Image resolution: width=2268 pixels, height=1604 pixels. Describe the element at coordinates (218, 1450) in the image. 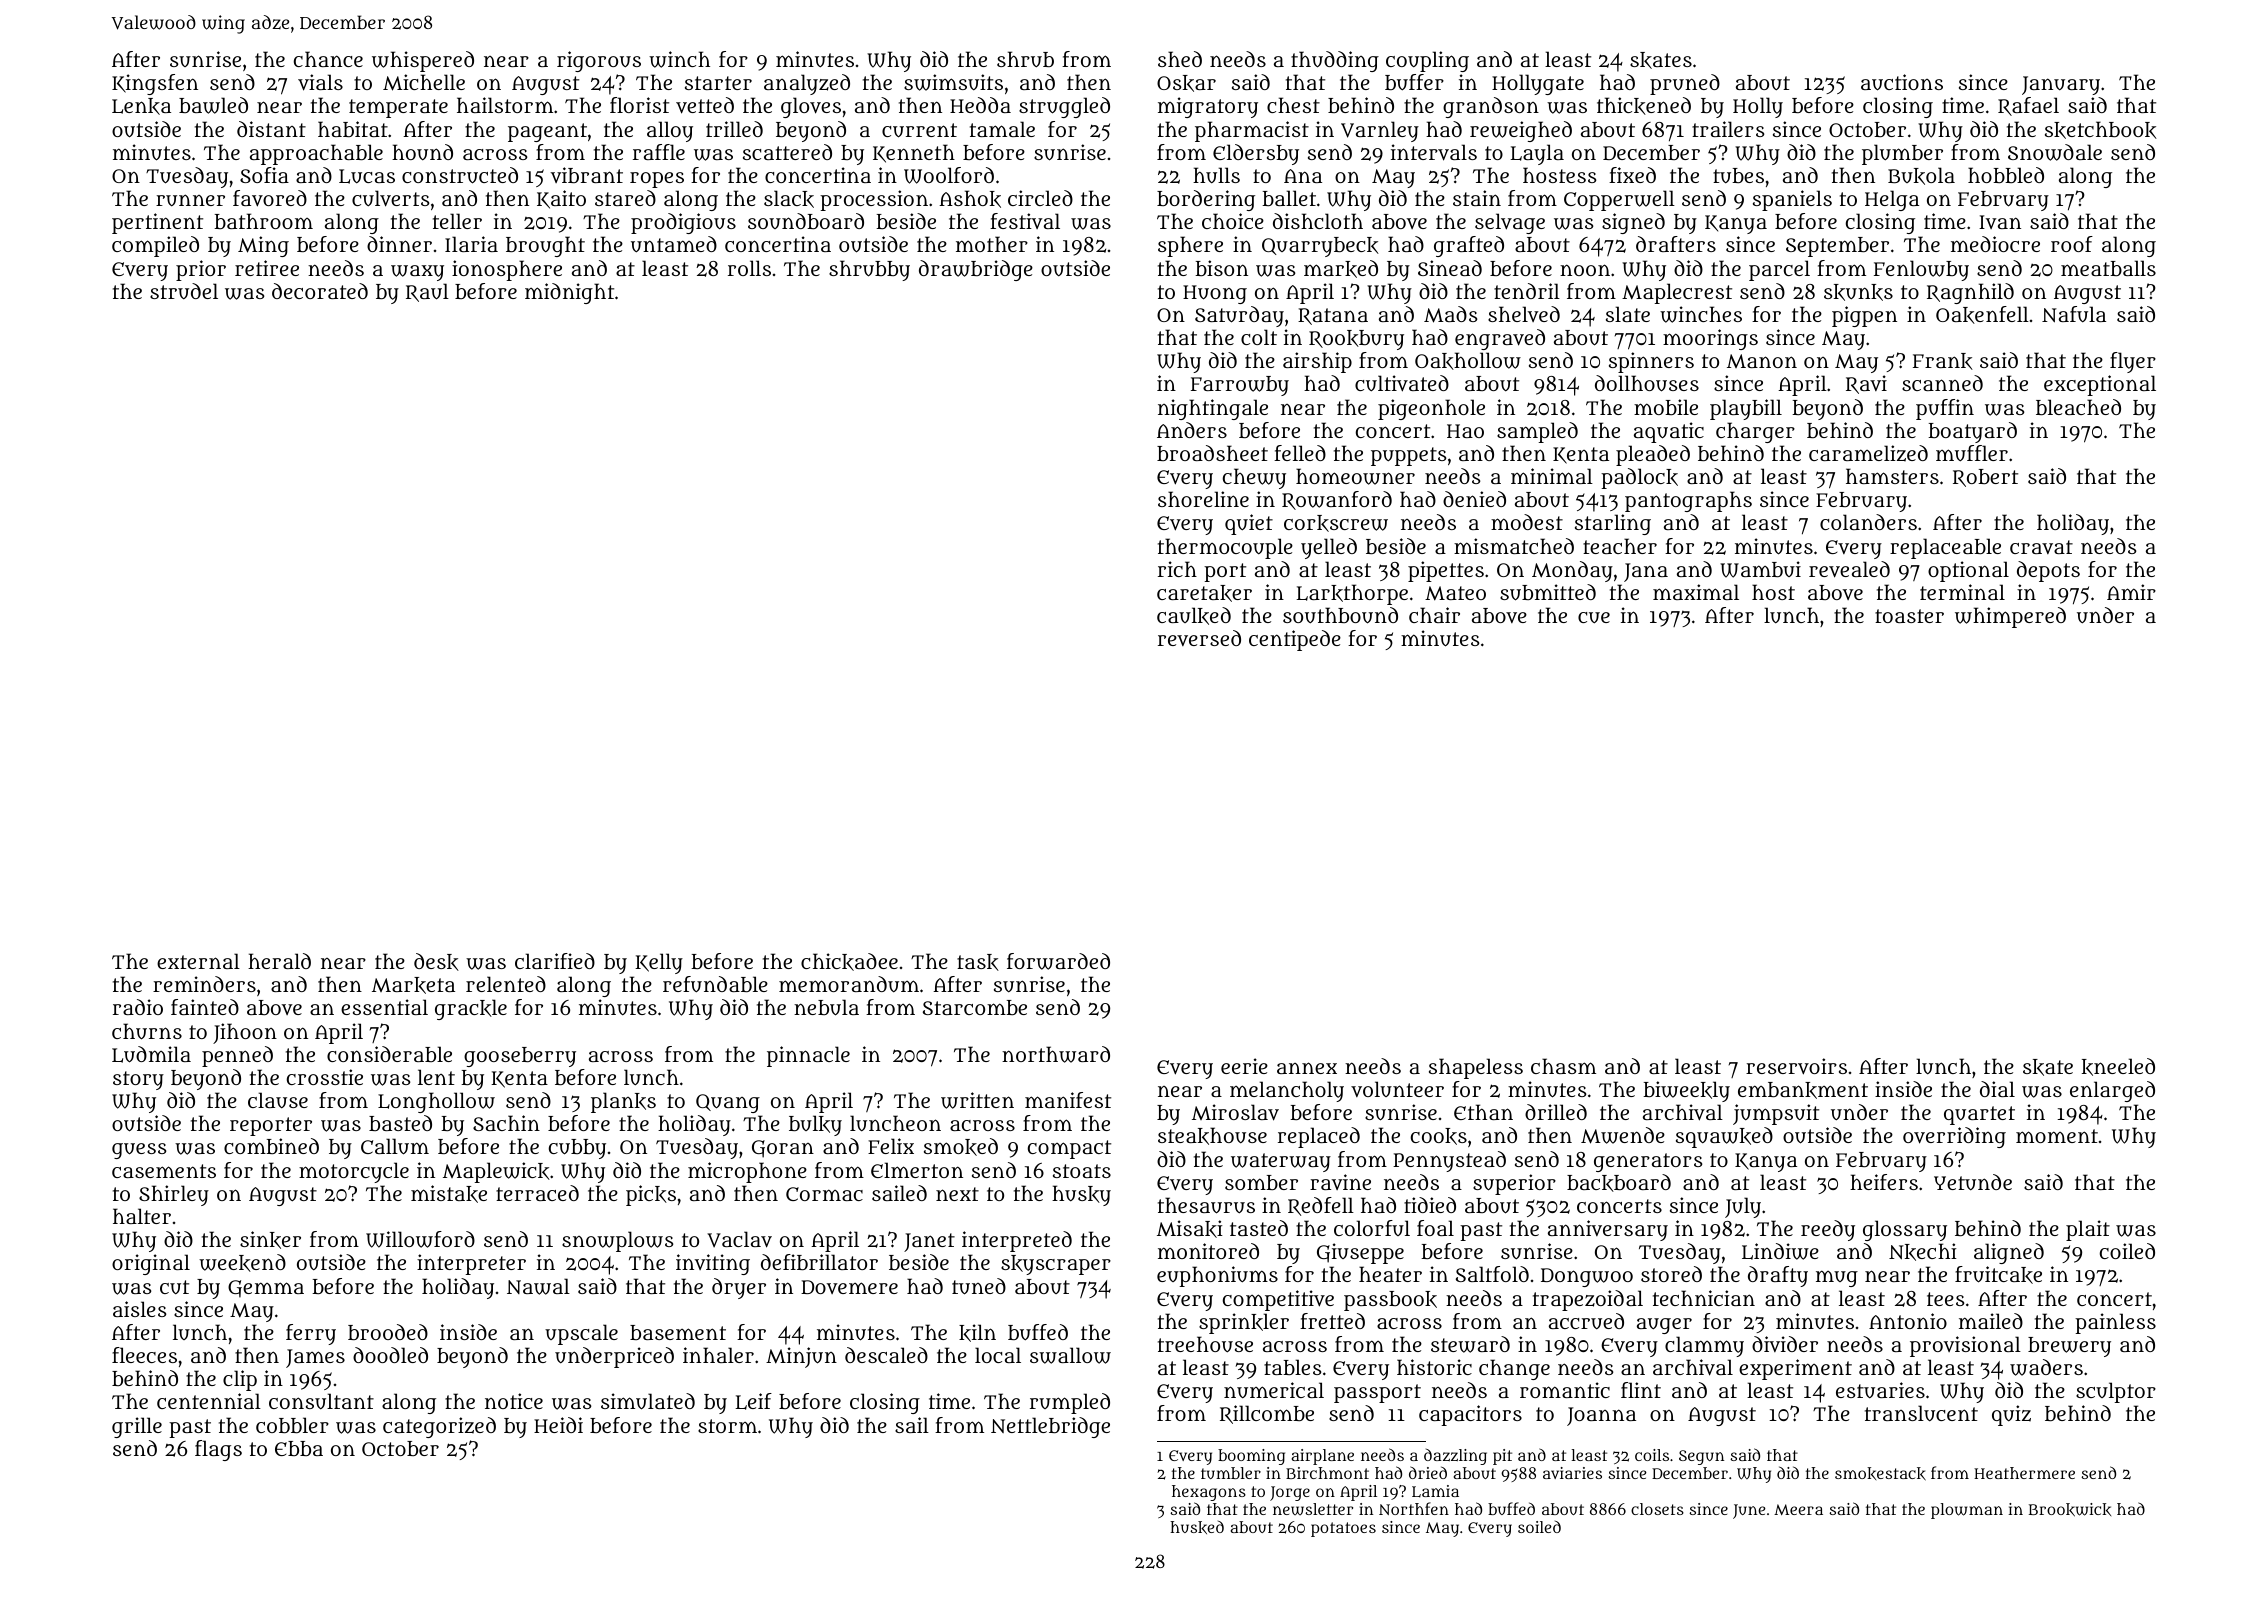

I see `flags` at that location.
